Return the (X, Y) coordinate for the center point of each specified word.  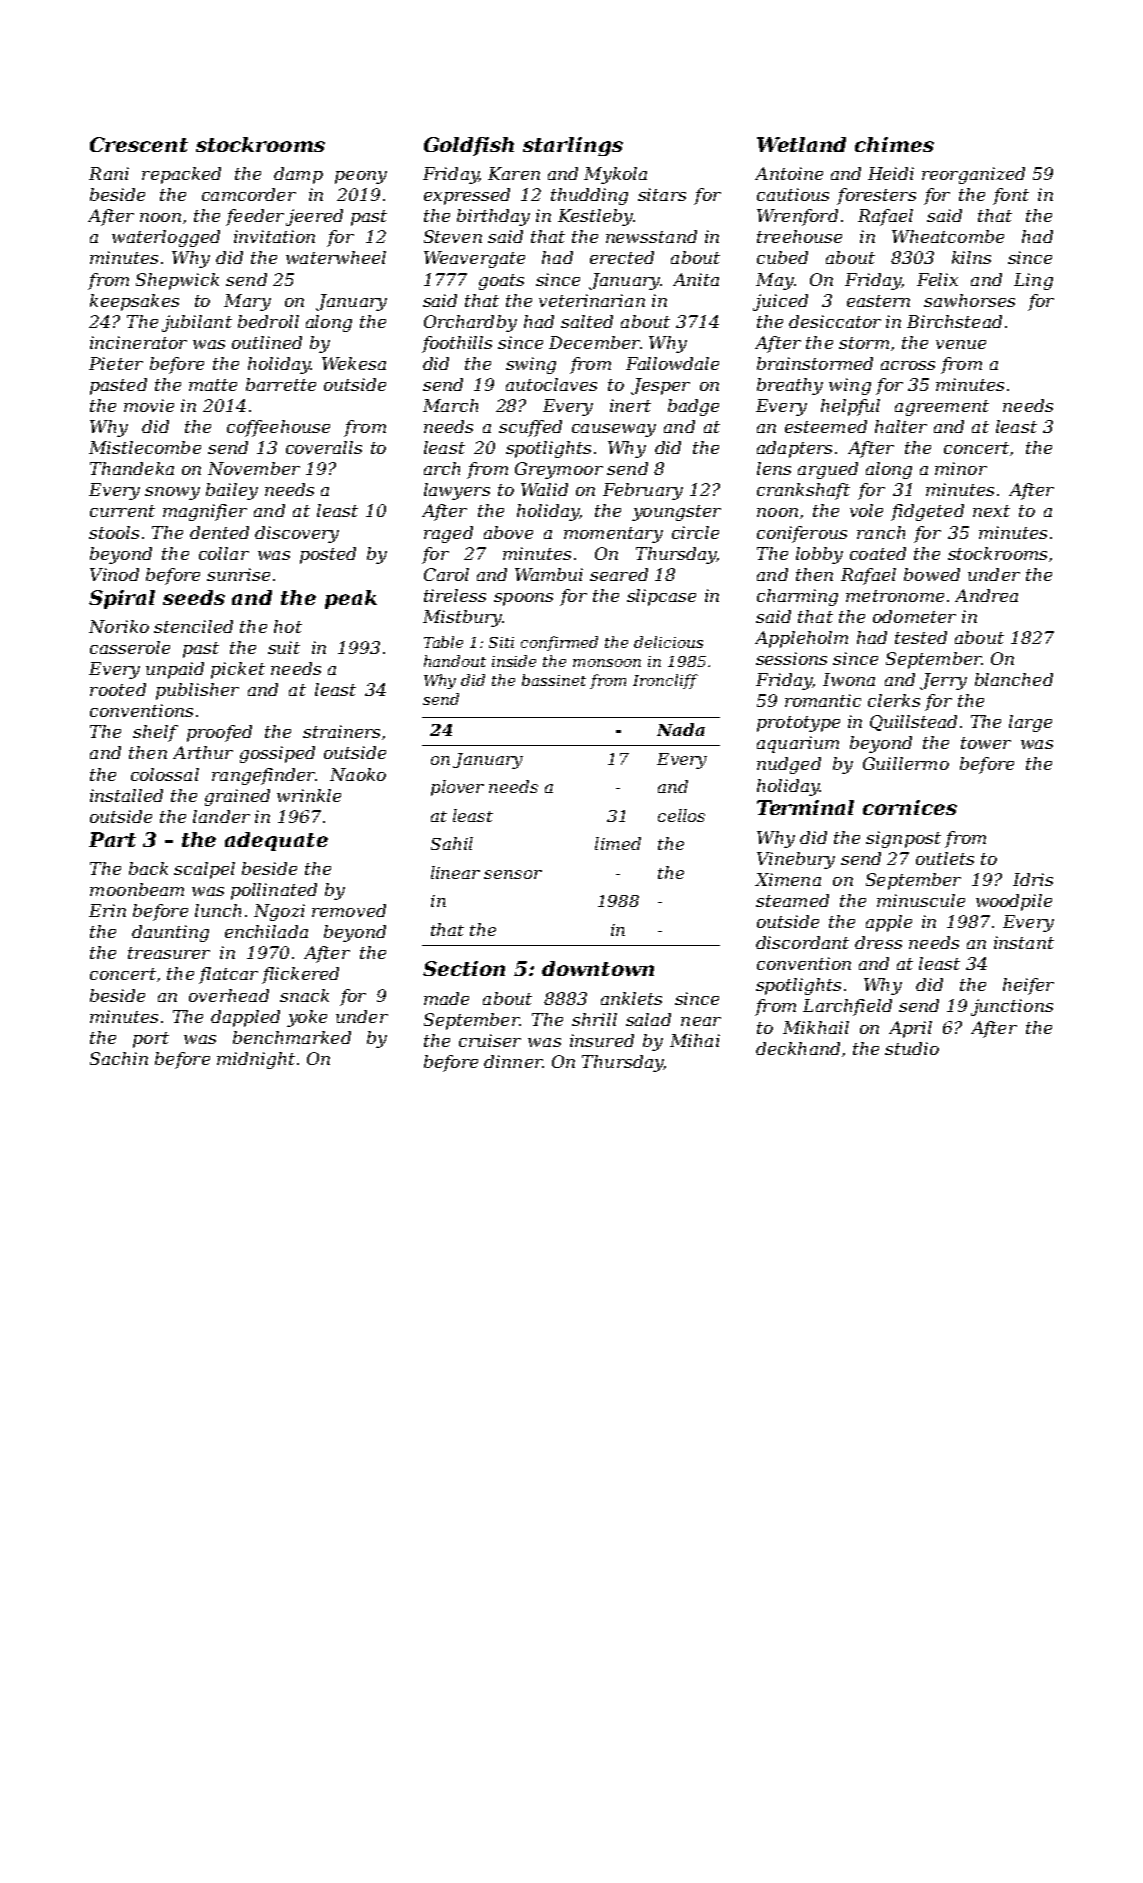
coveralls (324, 447)
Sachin (119, 1058)
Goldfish (469, 146)
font (1011, 196)
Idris (1033, 879)
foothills (457, 344)
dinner (513, 1061)
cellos (681, 815)
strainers (341, 731)
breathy (790, 386)
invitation (274, 236)
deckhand (798, 1048)
